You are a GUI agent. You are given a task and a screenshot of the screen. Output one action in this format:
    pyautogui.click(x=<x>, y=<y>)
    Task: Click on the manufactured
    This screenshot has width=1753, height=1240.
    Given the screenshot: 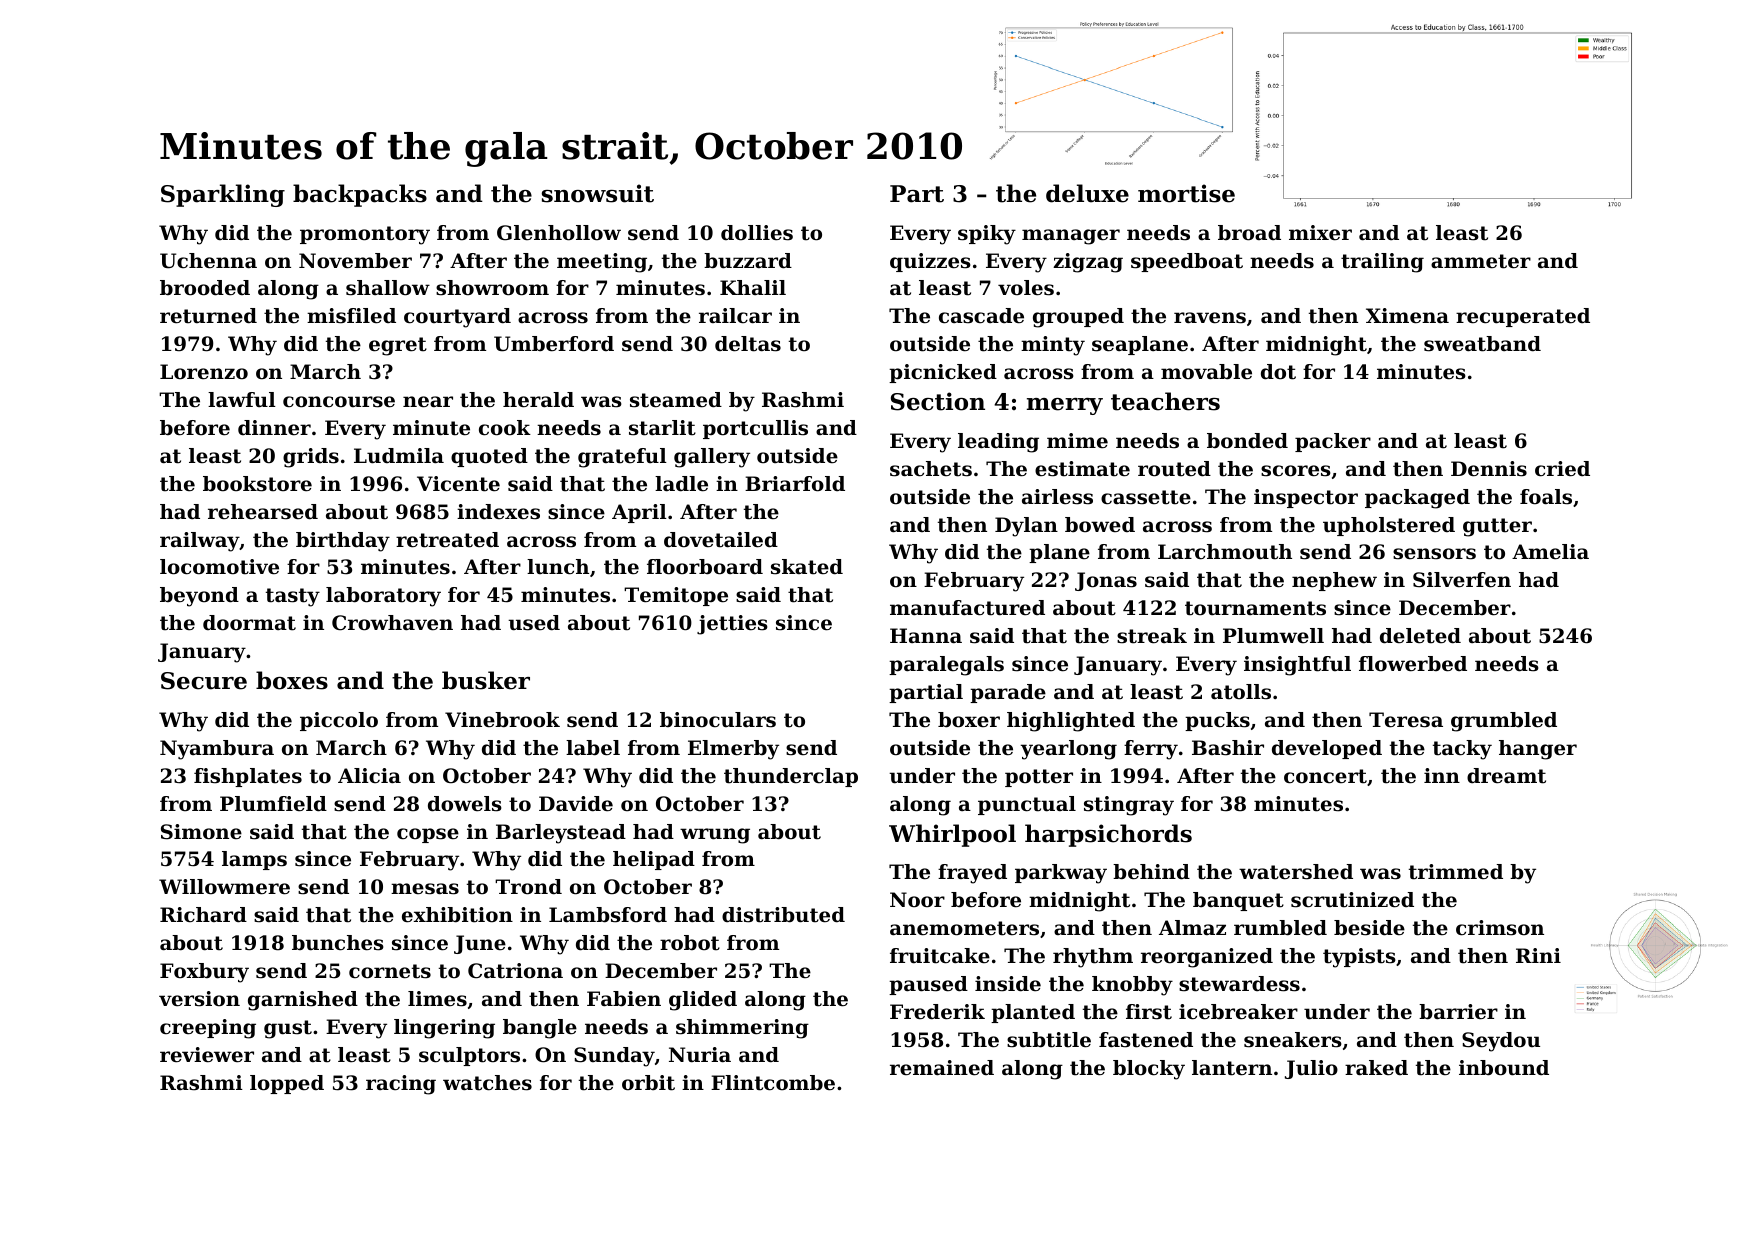 What is the action you would take?
    pyautogui.click(x=967, y=608)
